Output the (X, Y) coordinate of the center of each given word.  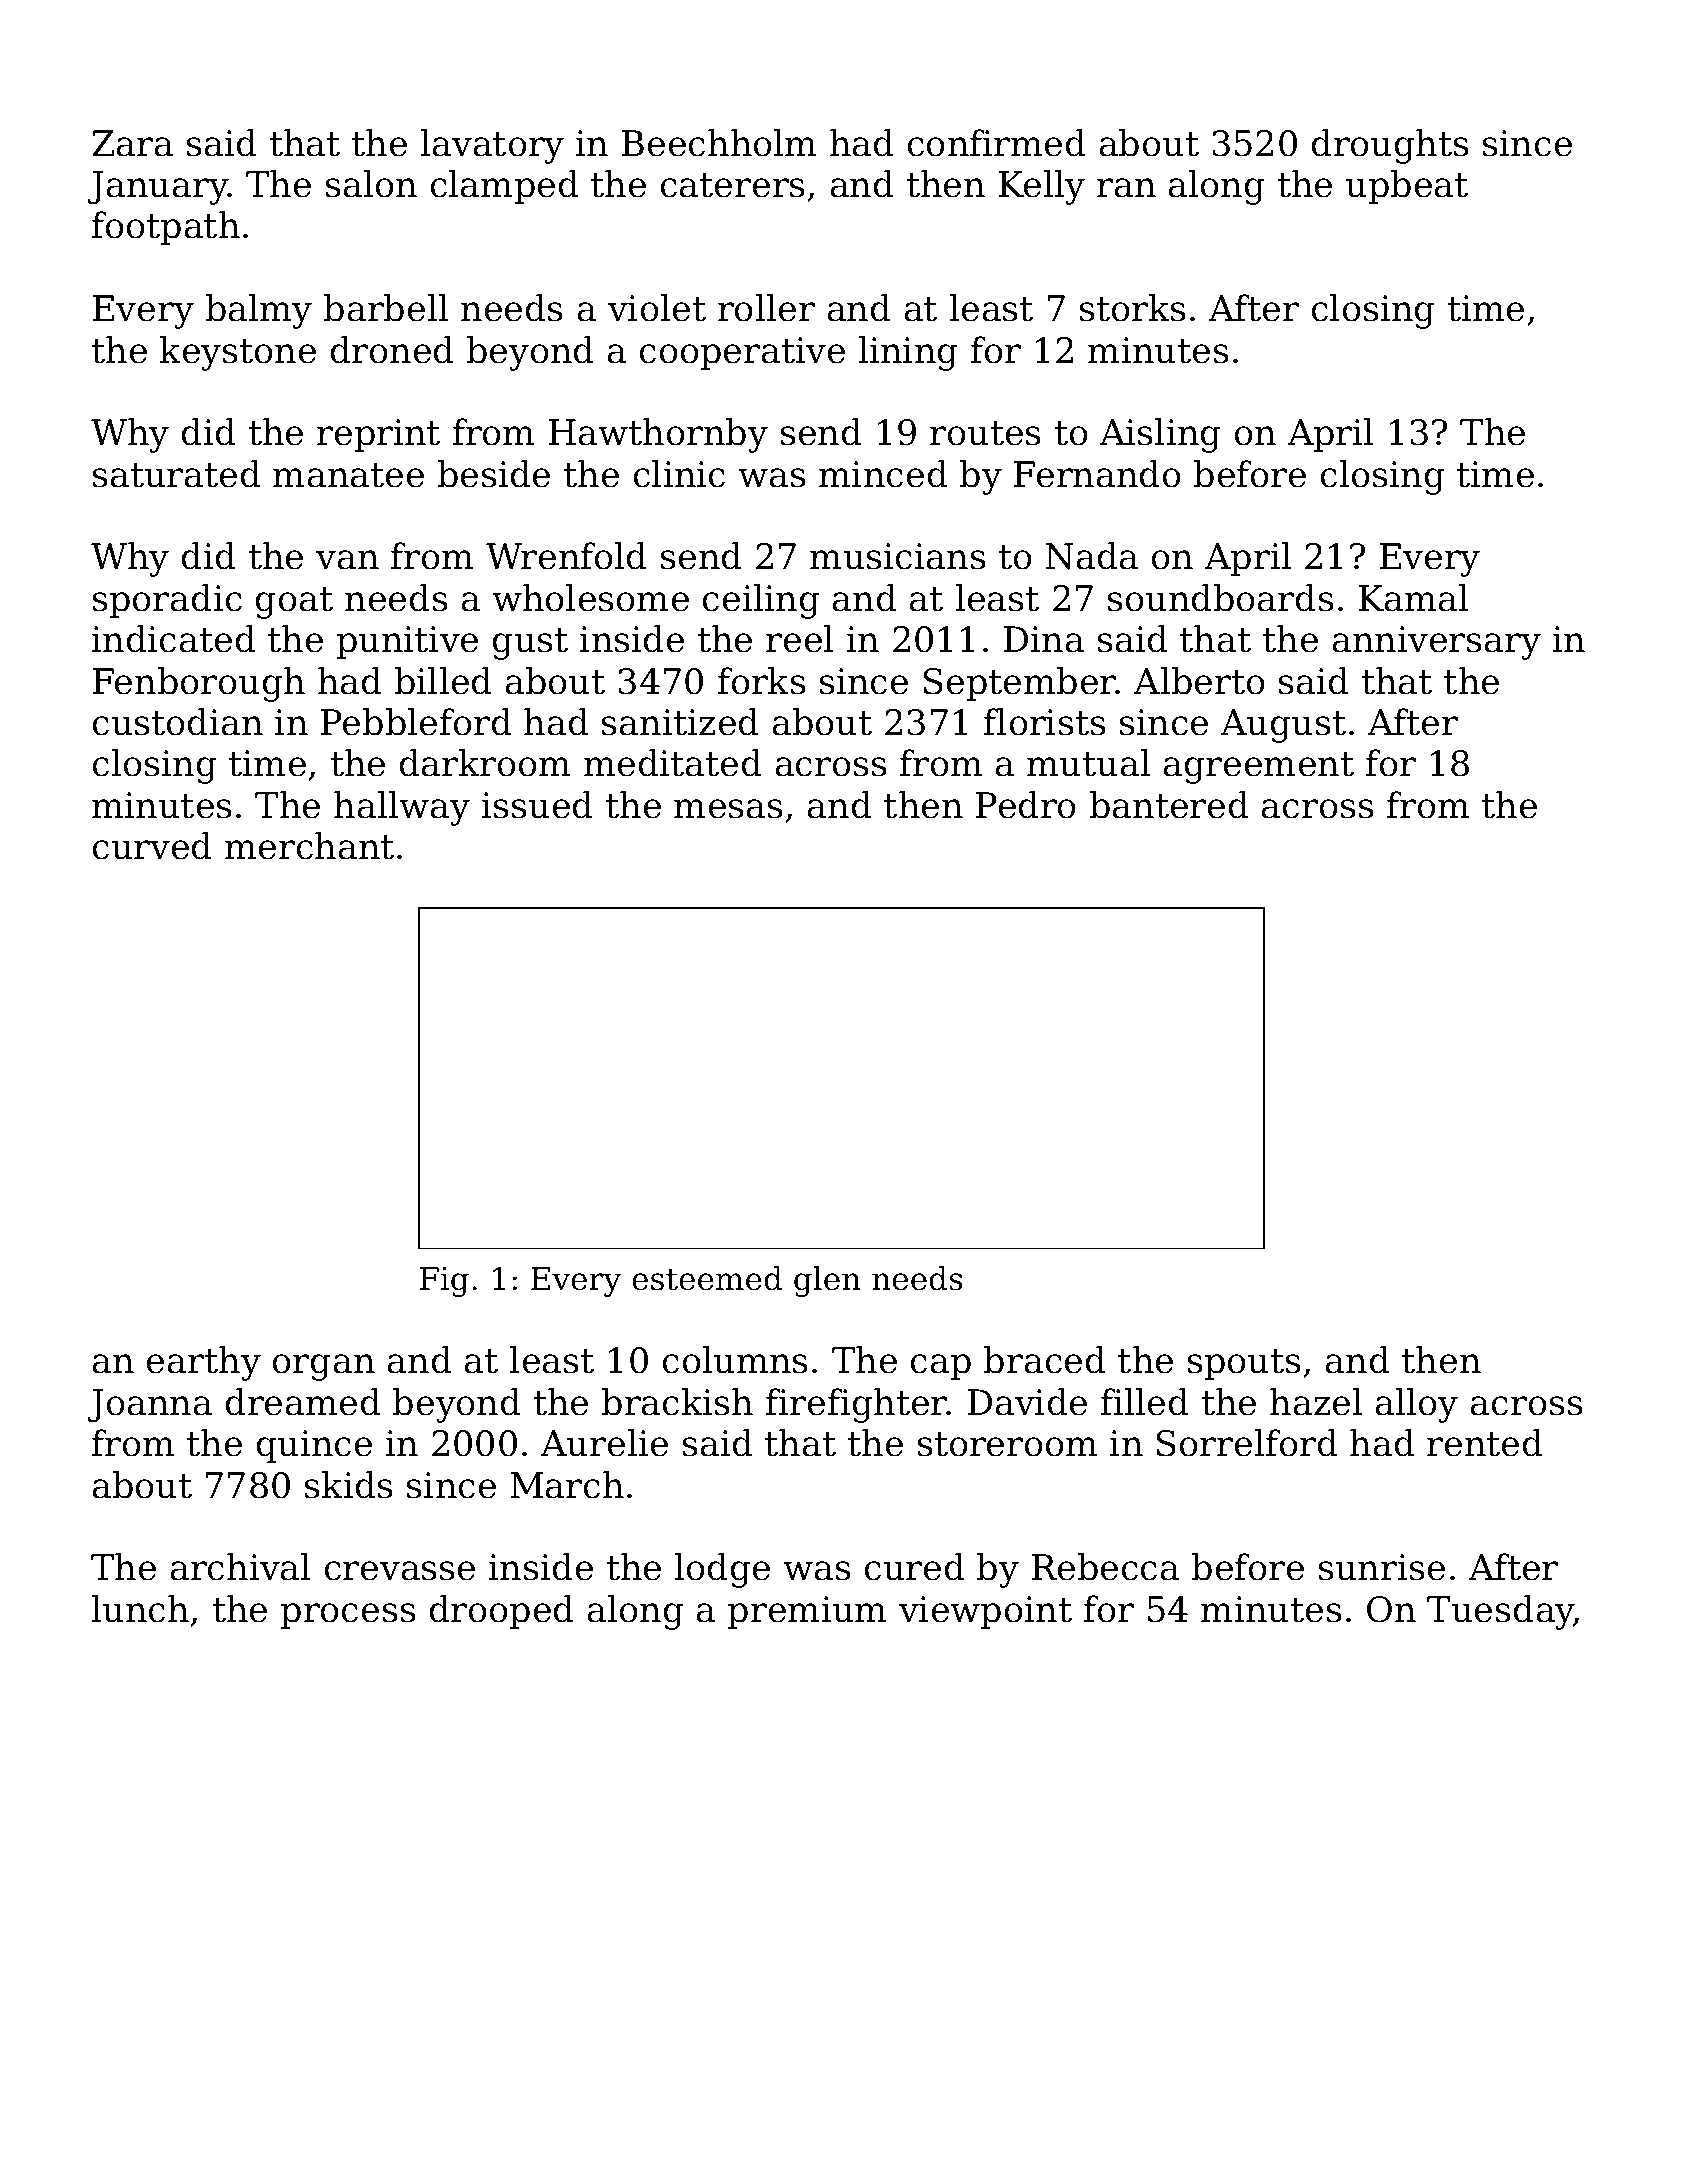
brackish (677, 1402)
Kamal (1413, 598)
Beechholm (719, 143)
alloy (1417, 1405)
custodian (178, 722)
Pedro (1026, 805)
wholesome (590, 598)
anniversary (1437, 643)
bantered (1169, 805)
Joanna (150, 1406)
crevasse (400, 1571)
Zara (132, 143)
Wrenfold (566, 556)
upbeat (1407, 187)
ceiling (761, 601)
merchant (309, 846)
